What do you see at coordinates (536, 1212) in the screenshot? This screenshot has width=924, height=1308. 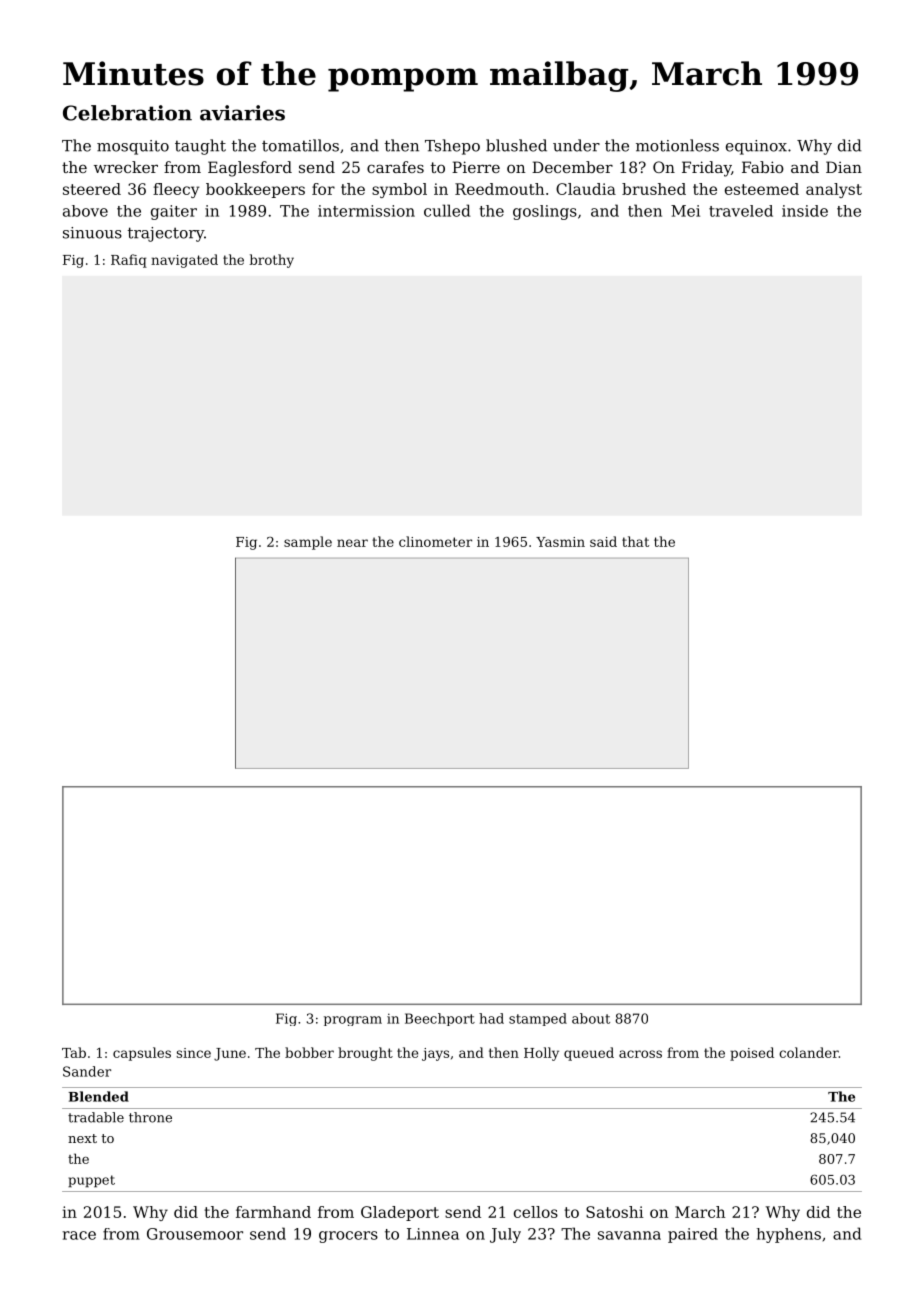 I see `cellos` at bounding box center [536, 1212].
